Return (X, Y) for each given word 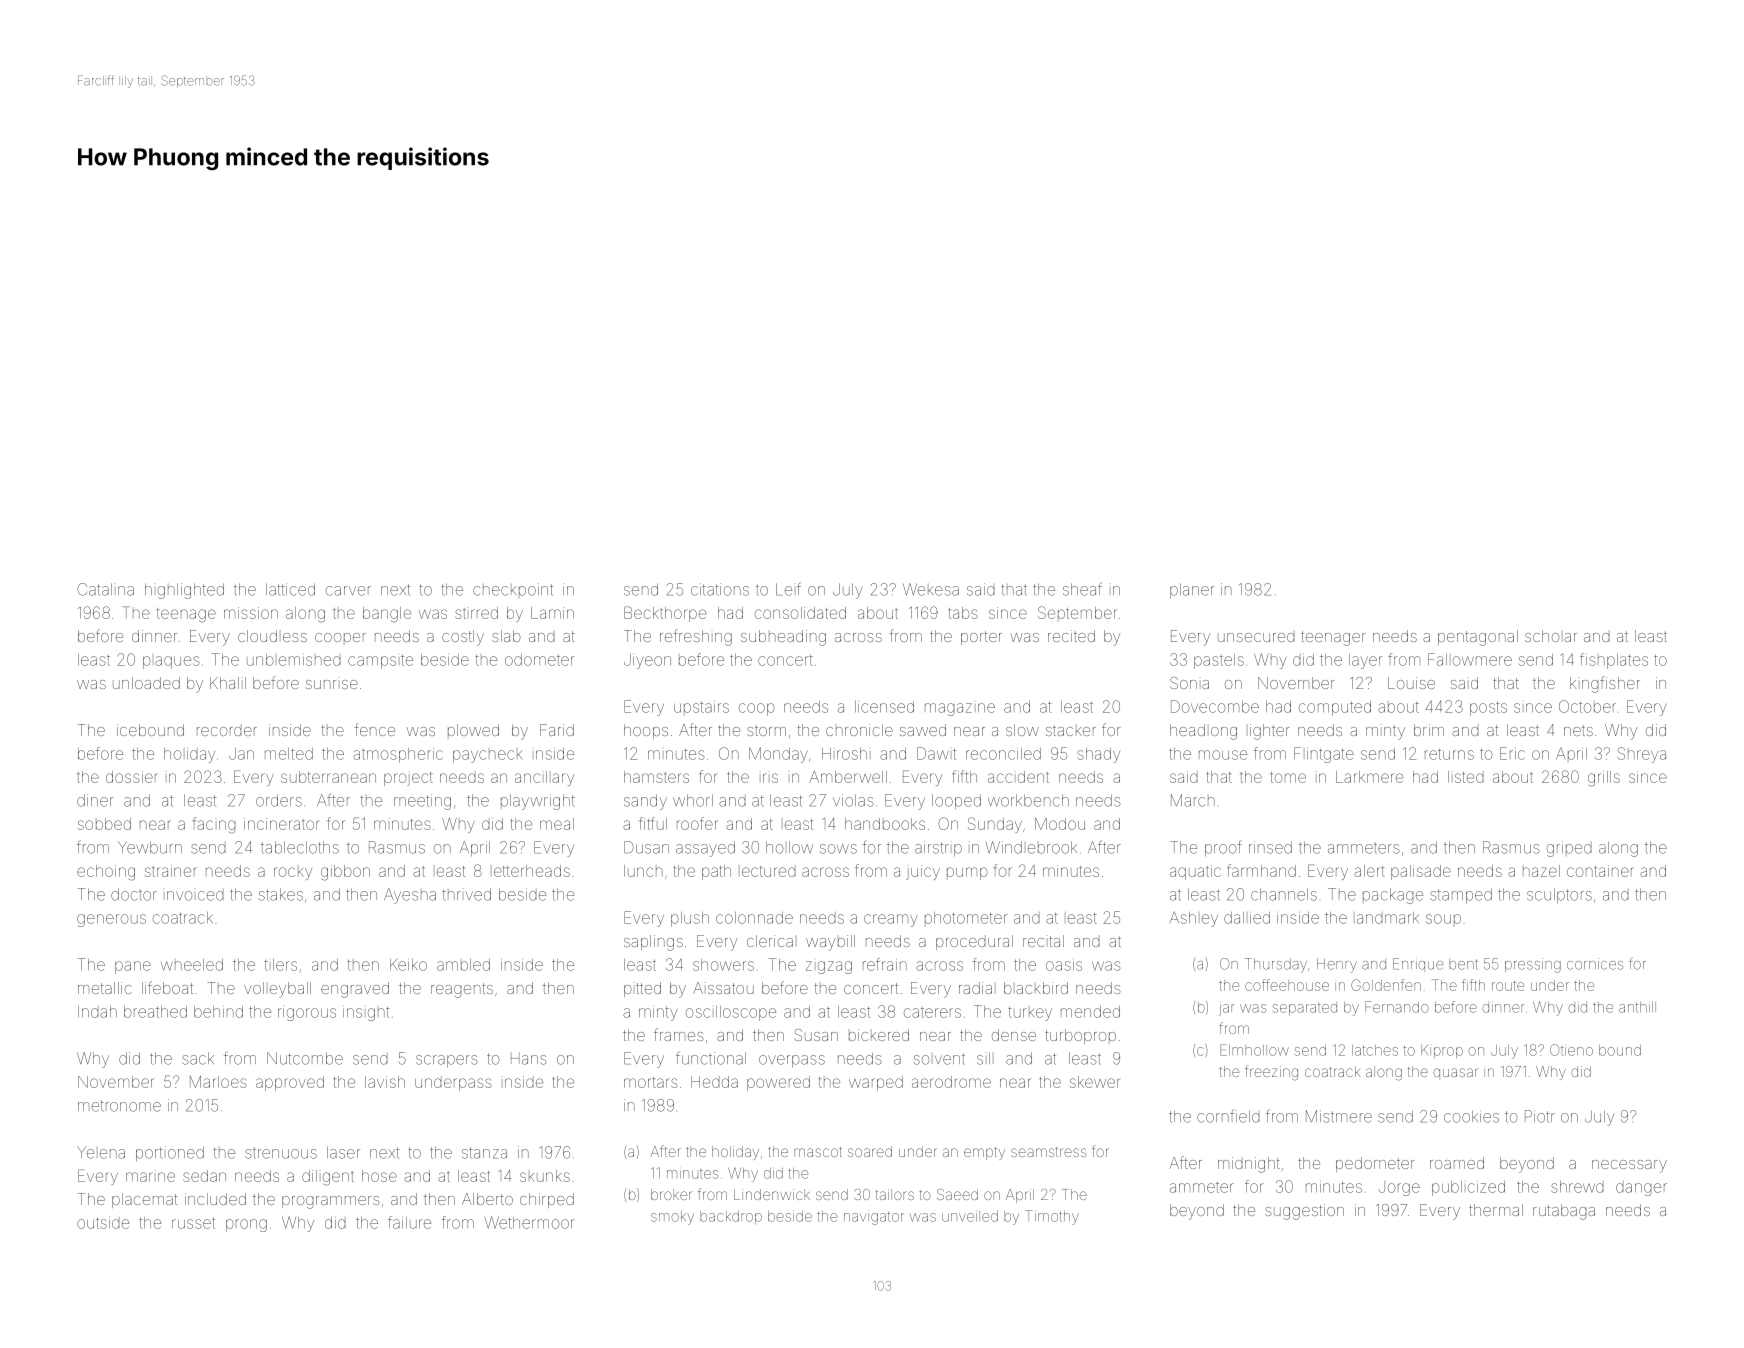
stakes (281, 894)
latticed (290, 589)
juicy (923, 872)
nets (1578, 730)
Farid (557, 730)
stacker (1071, 730)
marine (150, 1177)
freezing (1271, 1072)
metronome (119, 1106)
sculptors (1559, 895)
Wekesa (931, 589)
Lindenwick (772, 1194)
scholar (1551, 636)
